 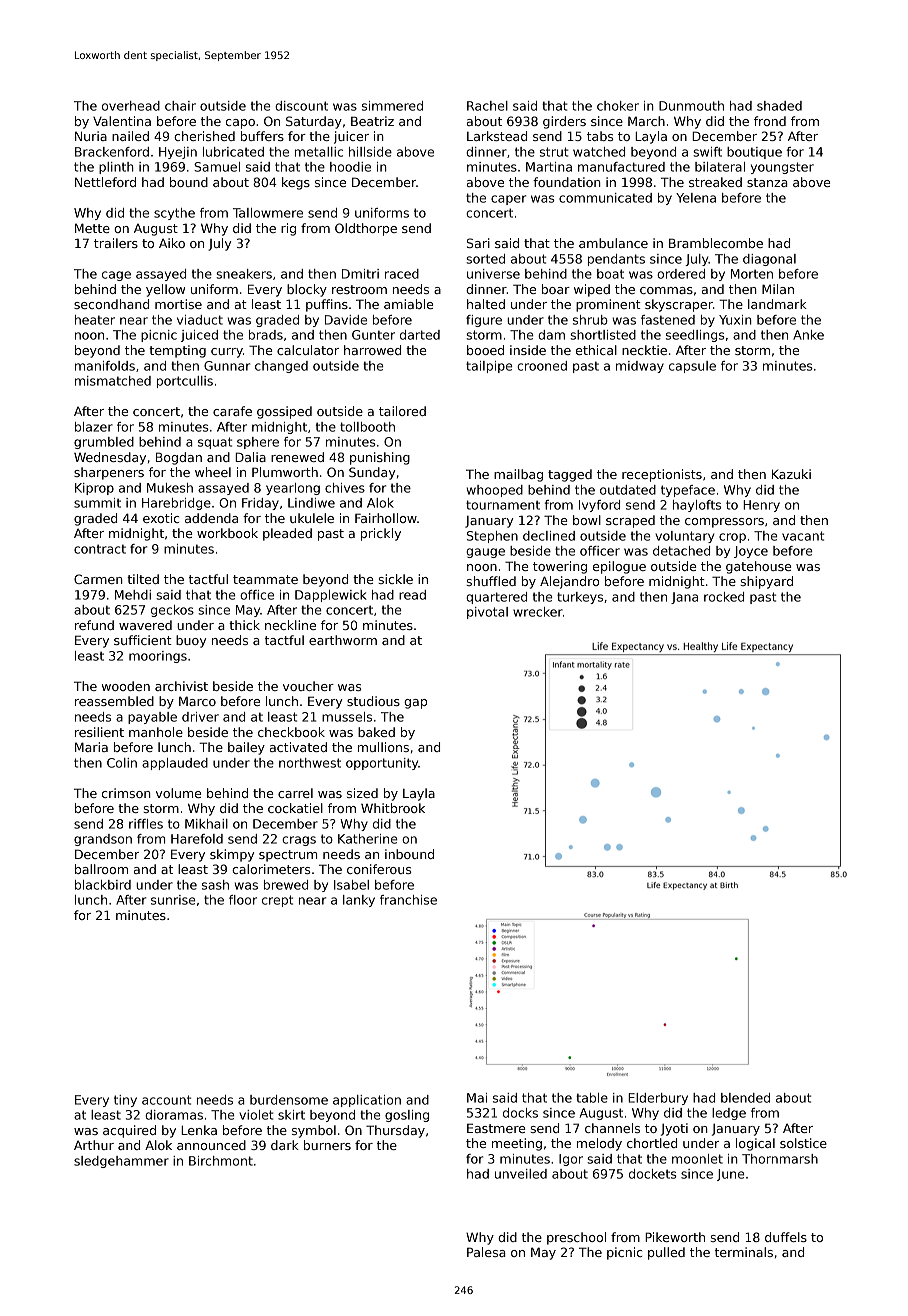 I want to click on blended, so click(x=745, y=1098).
